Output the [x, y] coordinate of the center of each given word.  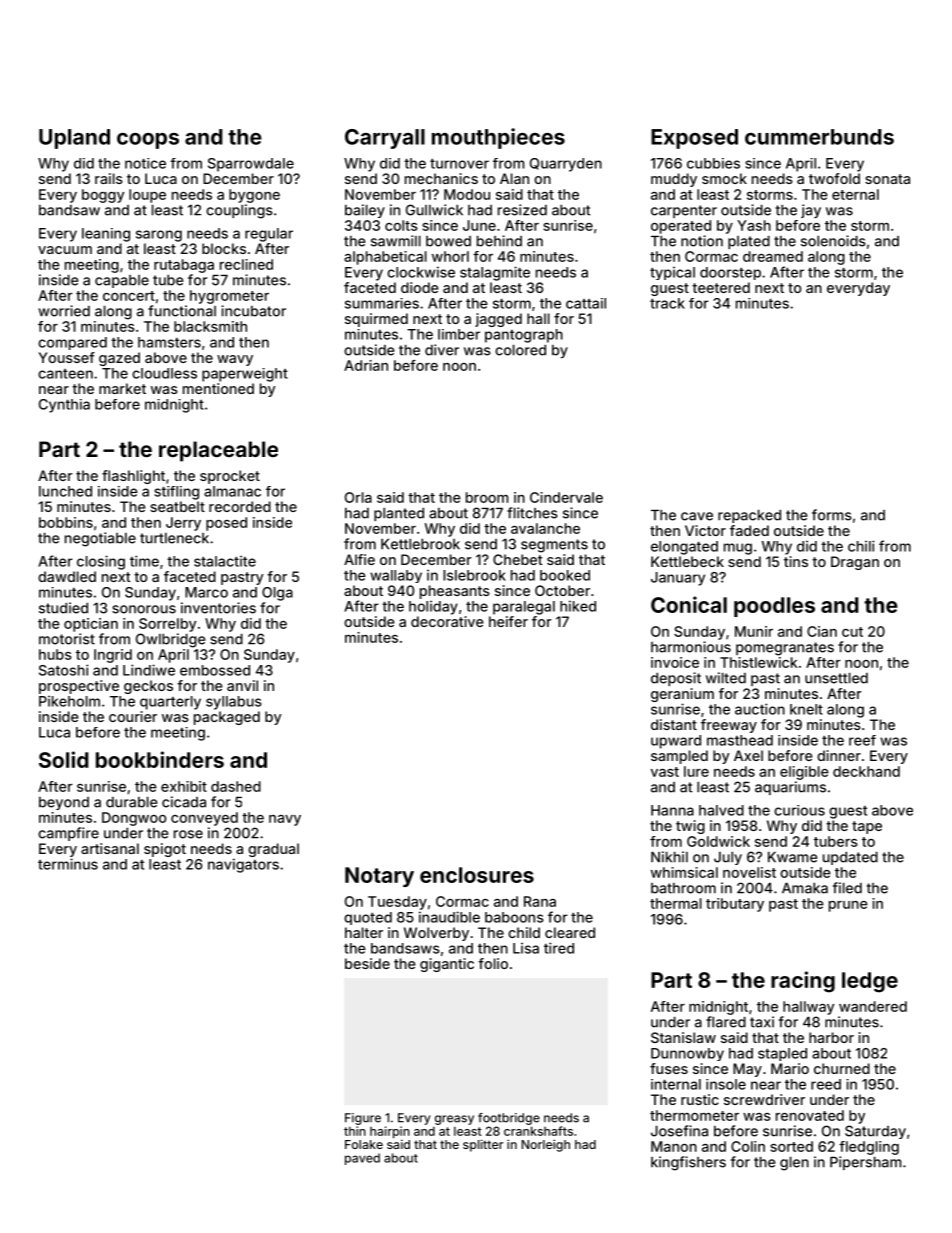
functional [182, 311]
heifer [508, 621]
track [667, 303]
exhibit [184, 786]
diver [442, 350]
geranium [682, 695]
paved [362, 1159]
